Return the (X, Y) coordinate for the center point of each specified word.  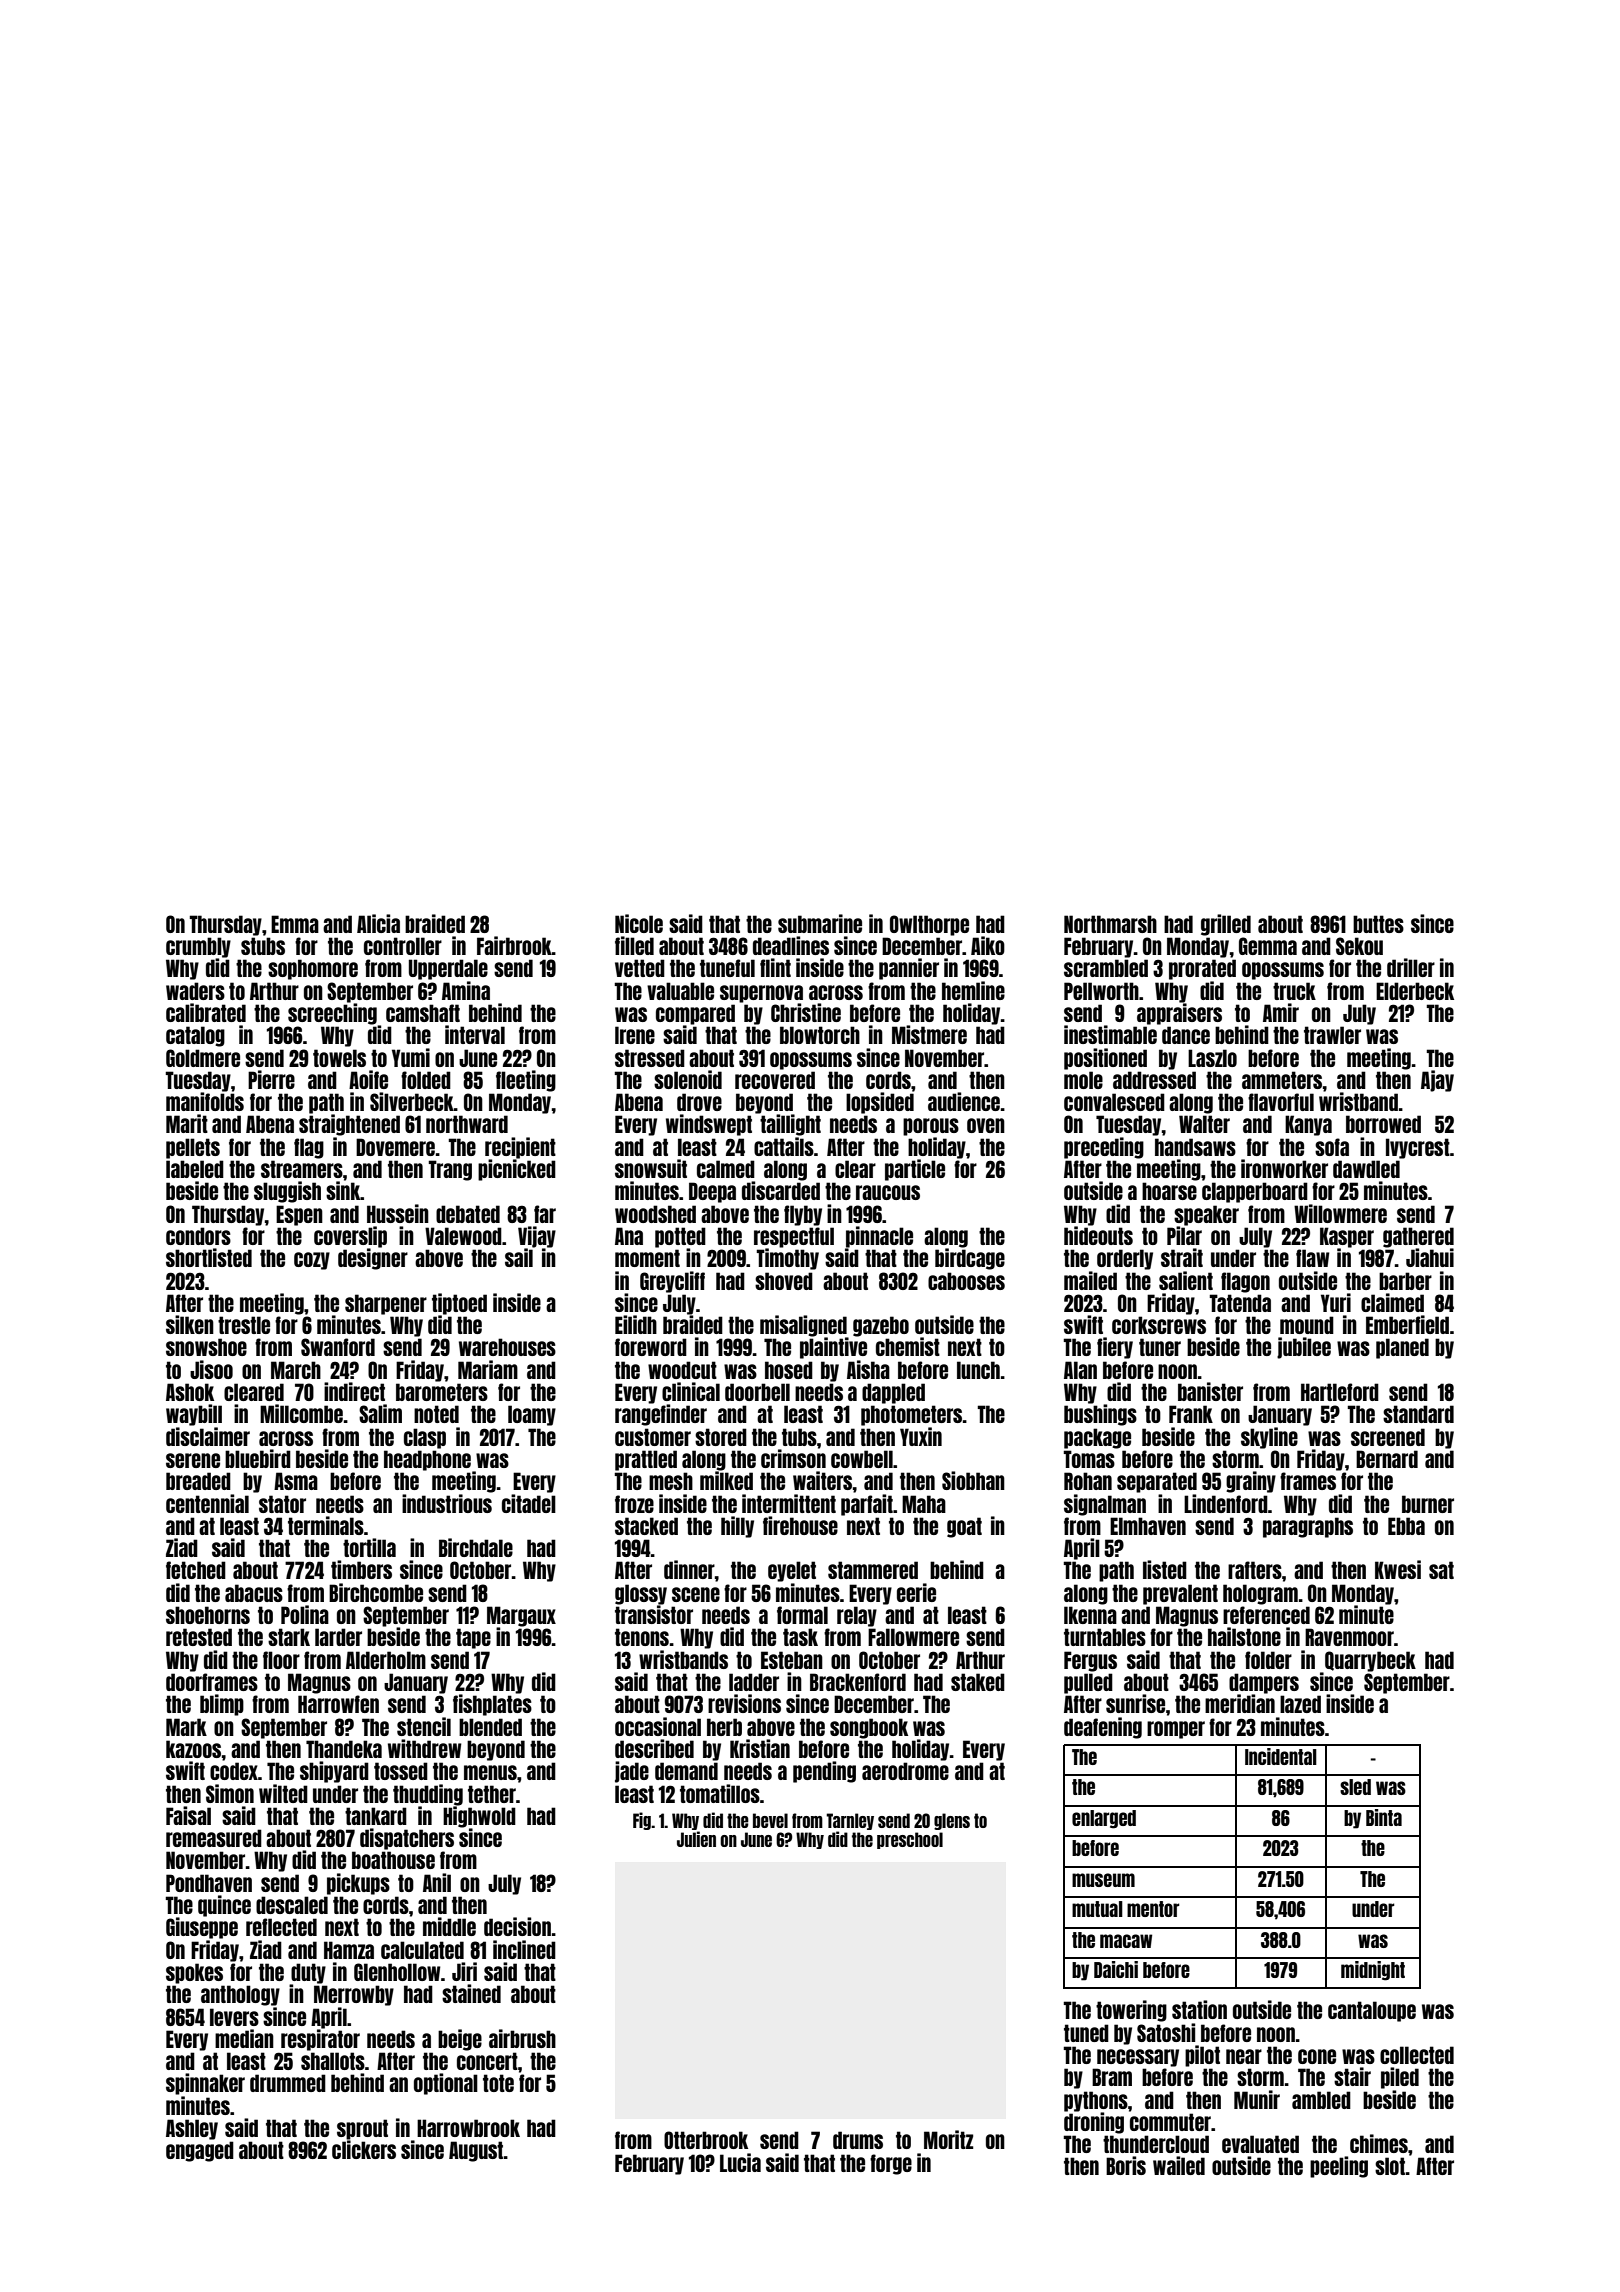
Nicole (639, 923)
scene (696, 1594)
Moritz (948, 2139)
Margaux (521, 1616)
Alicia (378, 923)
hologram (1260, 1594)
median (244, 2038)
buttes (1378, 924)
